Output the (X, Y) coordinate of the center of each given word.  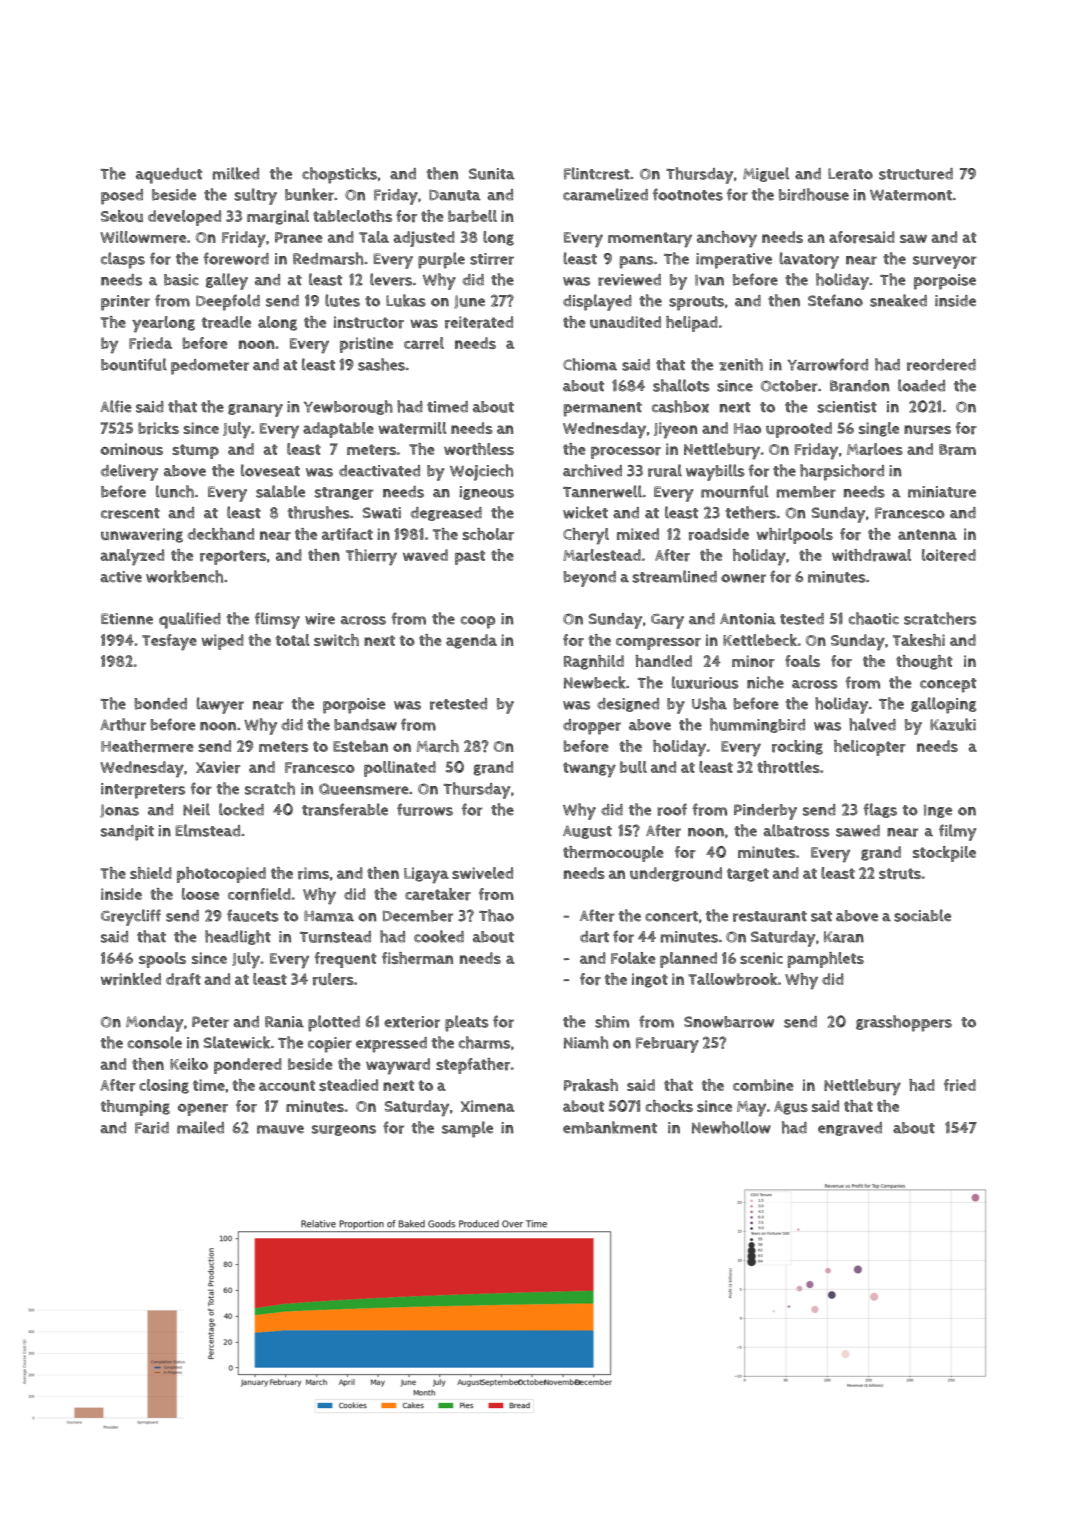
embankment (610, 1127)
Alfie (116, 406)
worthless (479, 449)
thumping (135, 1108)
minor (753, 661)
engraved (850, 1129)
